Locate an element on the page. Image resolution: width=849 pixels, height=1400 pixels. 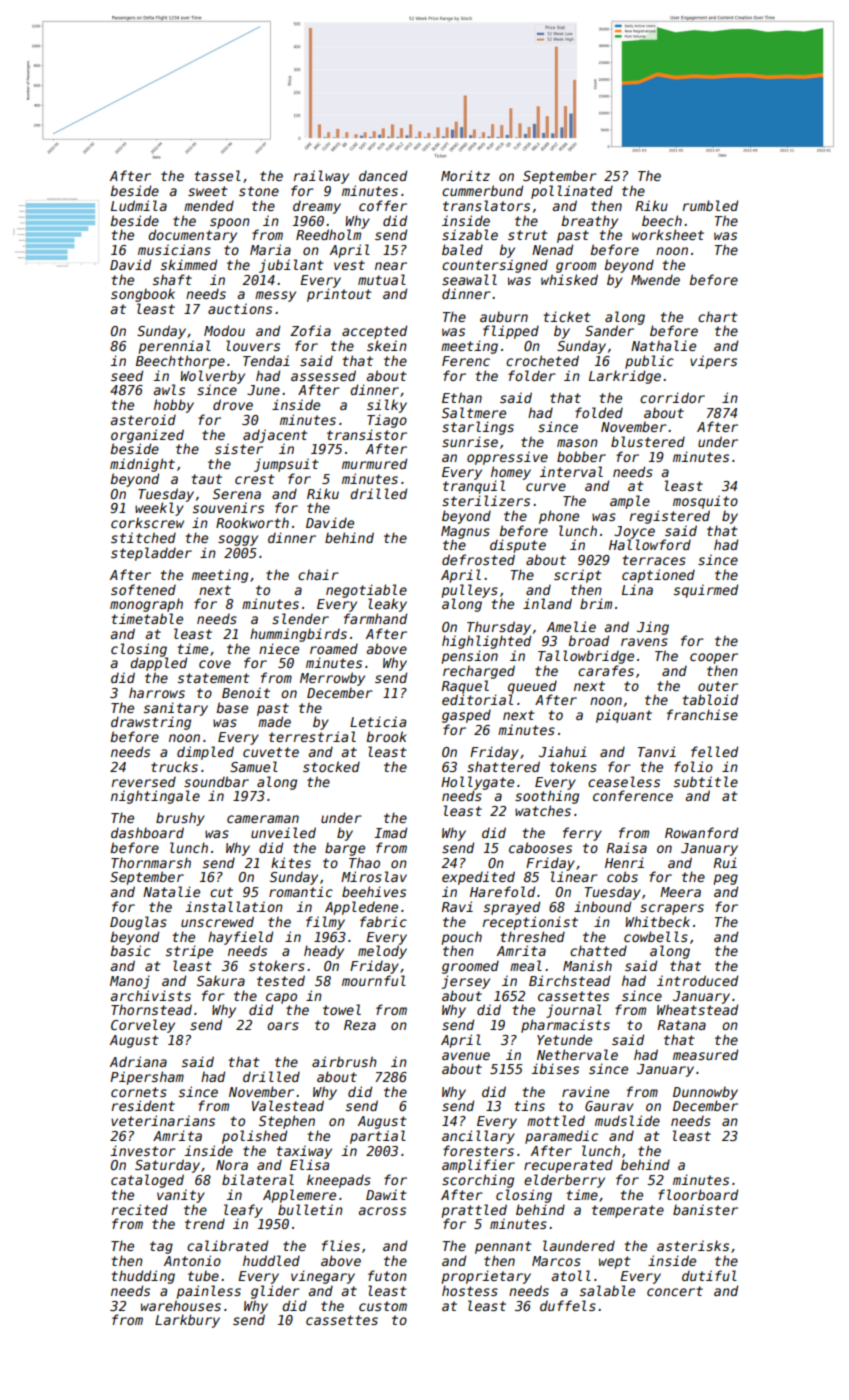
Valestead is located at coordinates (288, 1105).
